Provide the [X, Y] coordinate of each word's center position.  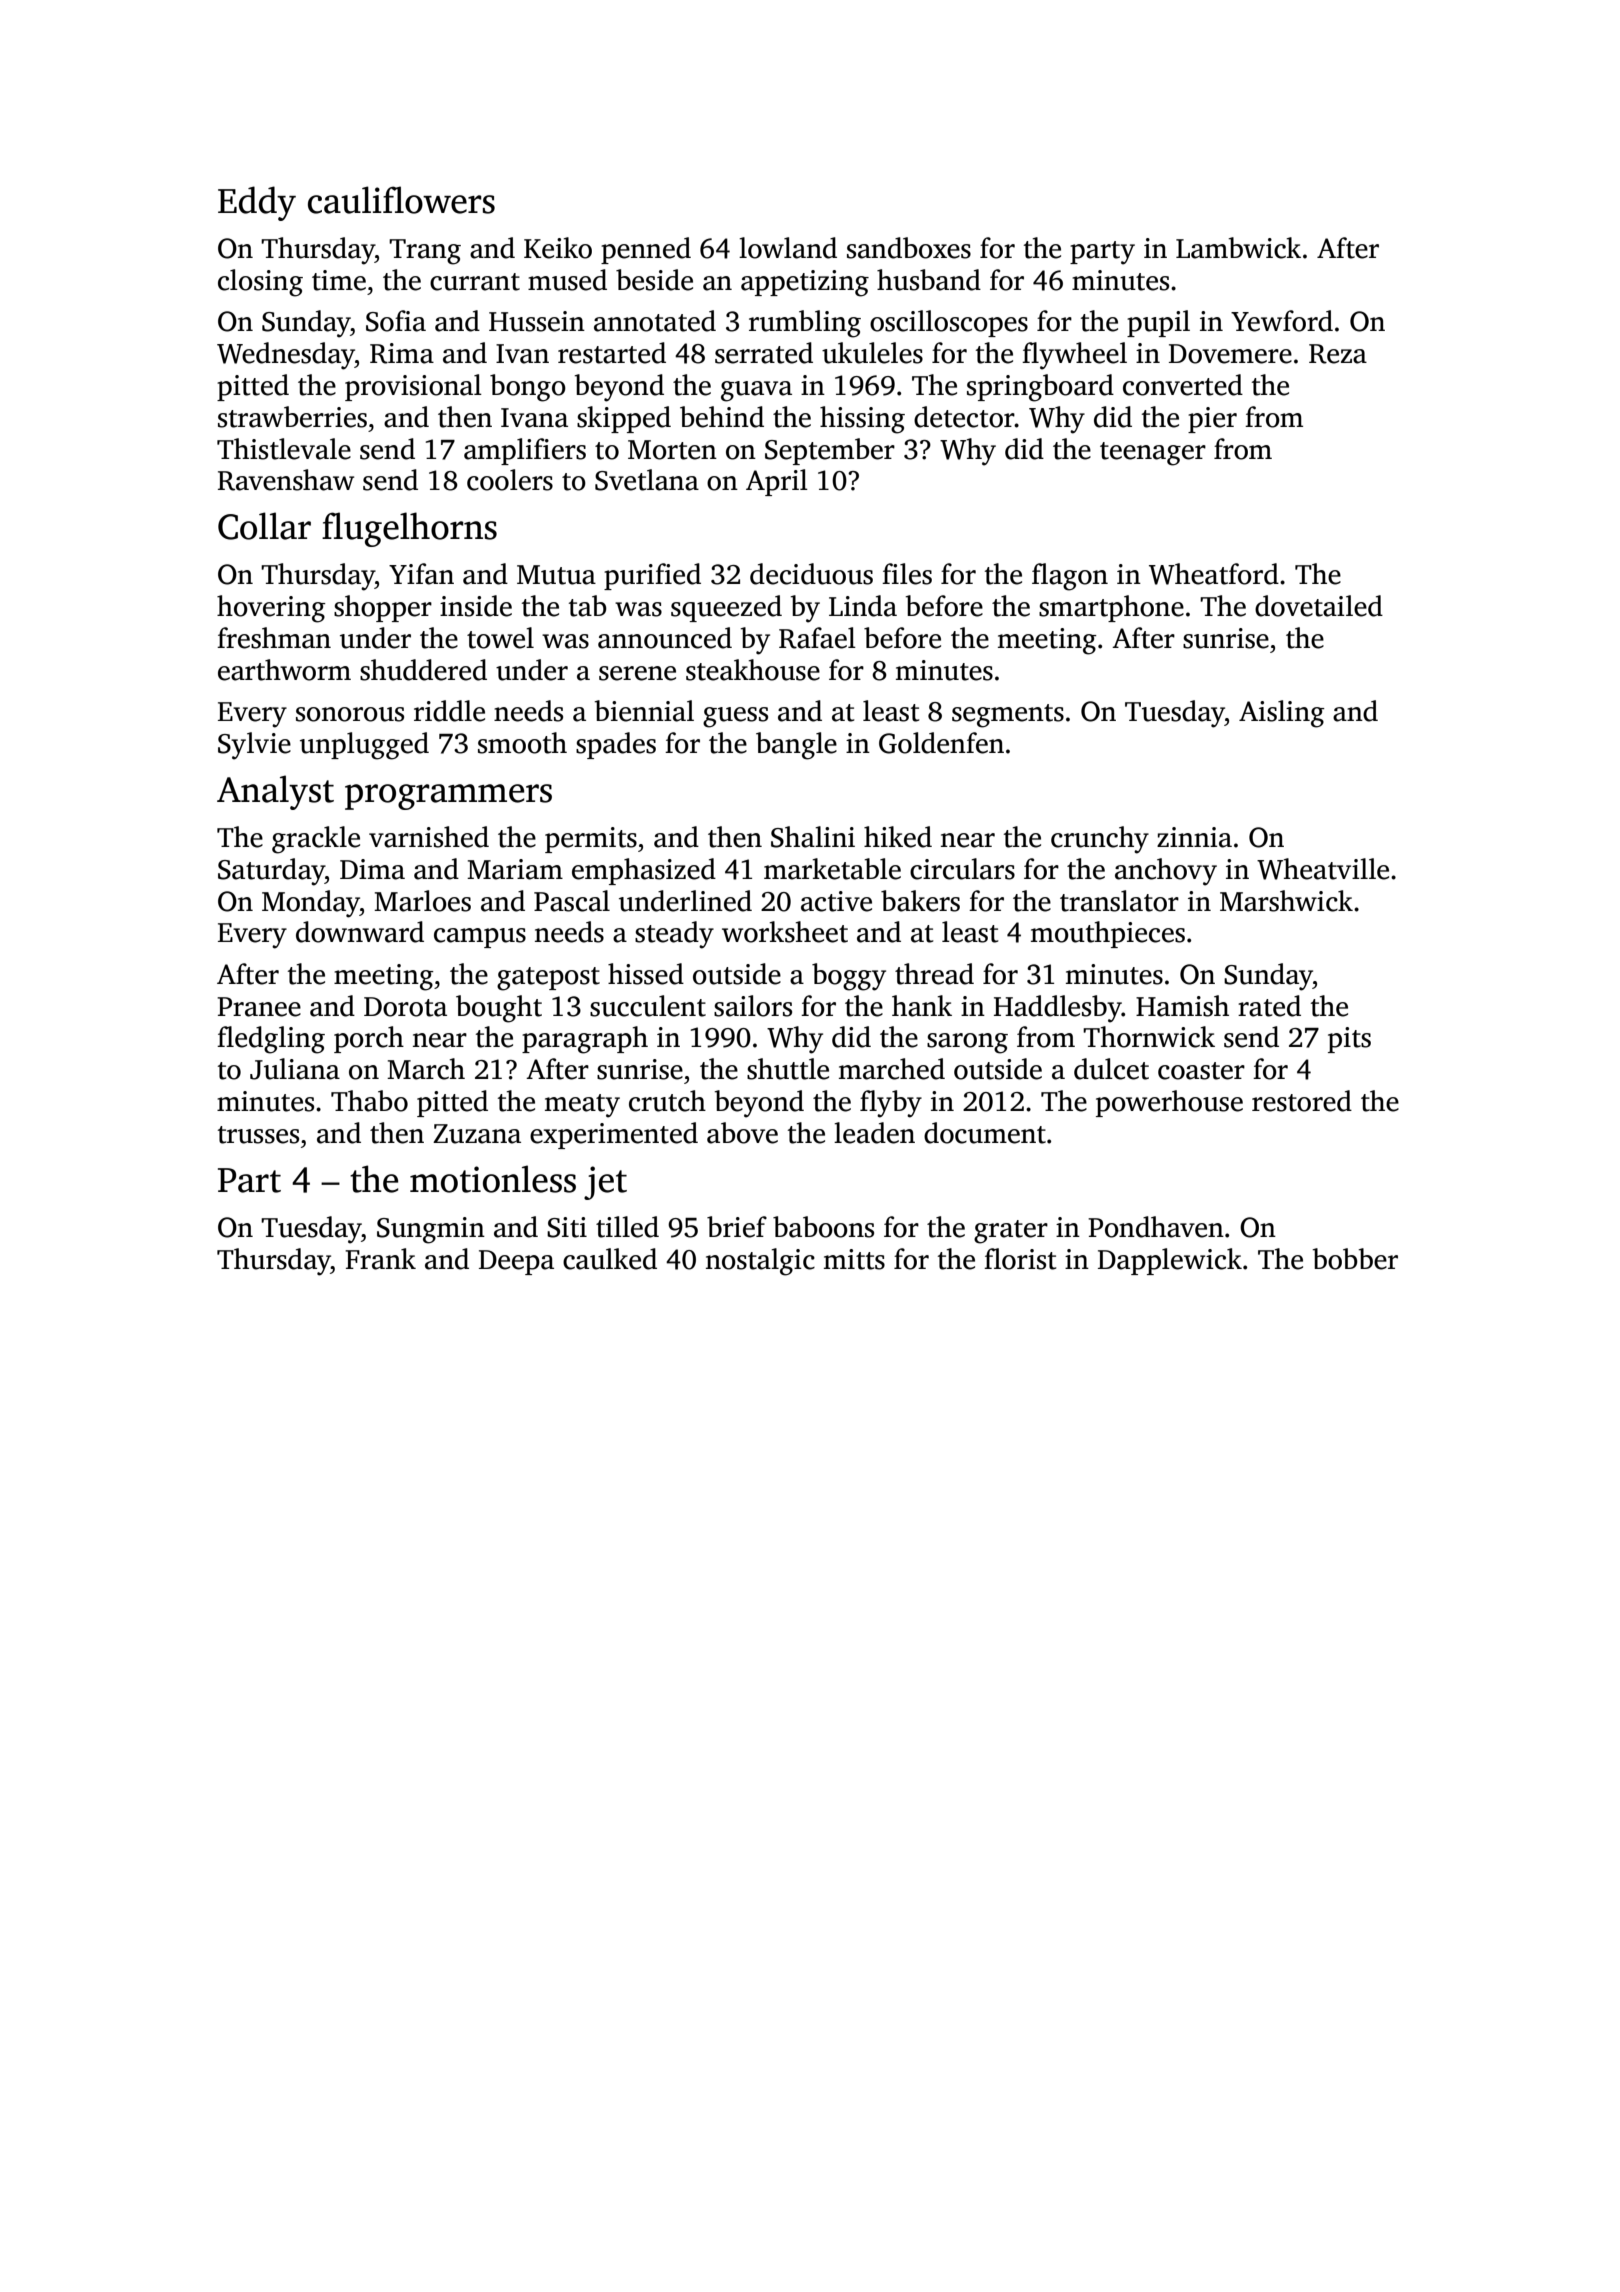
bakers [920, 901]
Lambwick [1238, 248]
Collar [264, 526]
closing [260, 283]
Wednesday [286, 356]
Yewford [1282, 321]
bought [499, 1009]
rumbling [805, 324]
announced [665, 638]
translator [1119, 901]
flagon [1070, 577]
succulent [648, 1006]
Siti [567, 1227]
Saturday [271, 872]
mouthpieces [1108, 934]
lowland [788, 248]
